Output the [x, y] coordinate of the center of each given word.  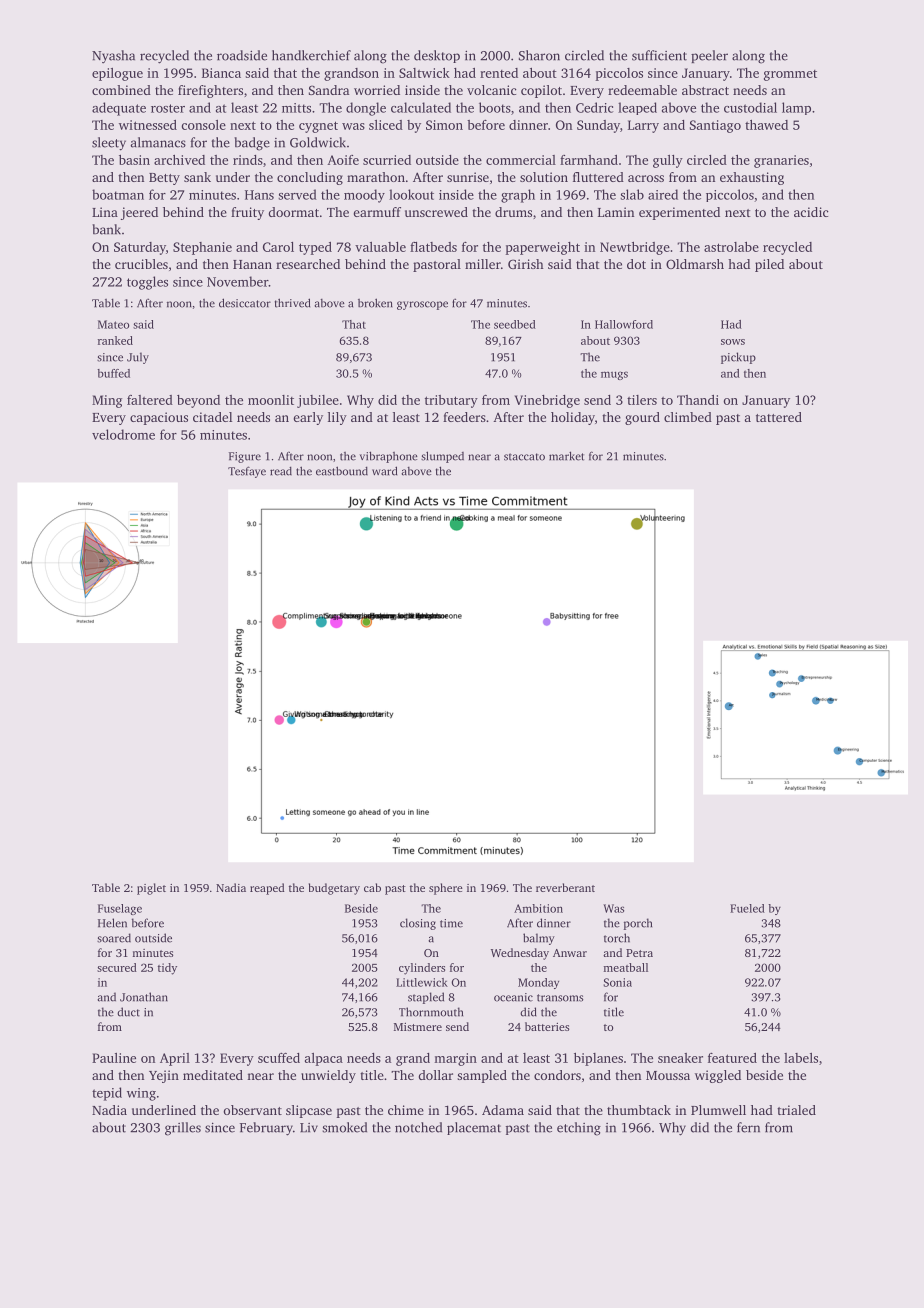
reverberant [565, 887]
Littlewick [422, 982]
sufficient [659, 55]
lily [337, 418]
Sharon [539, 55]
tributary [451, 401]
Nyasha [113, 57]
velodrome [123, 434]
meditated [213, 1075]
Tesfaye [247, 472]
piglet [151, 889]
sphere [446, 889]
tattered [779, 417]
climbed [688, 417]
